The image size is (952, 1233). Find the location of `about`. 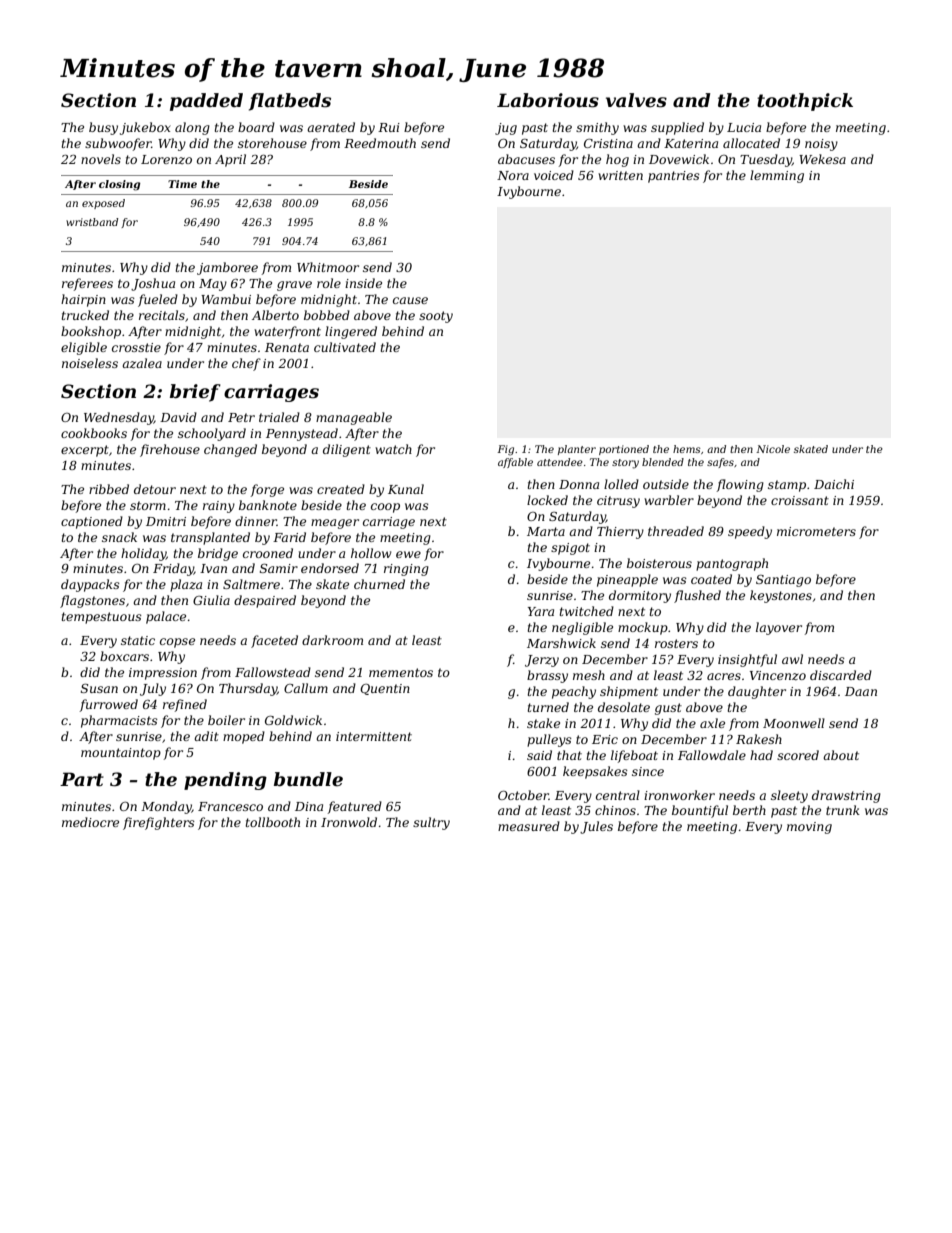

about is located at coordinates (841, 755).
